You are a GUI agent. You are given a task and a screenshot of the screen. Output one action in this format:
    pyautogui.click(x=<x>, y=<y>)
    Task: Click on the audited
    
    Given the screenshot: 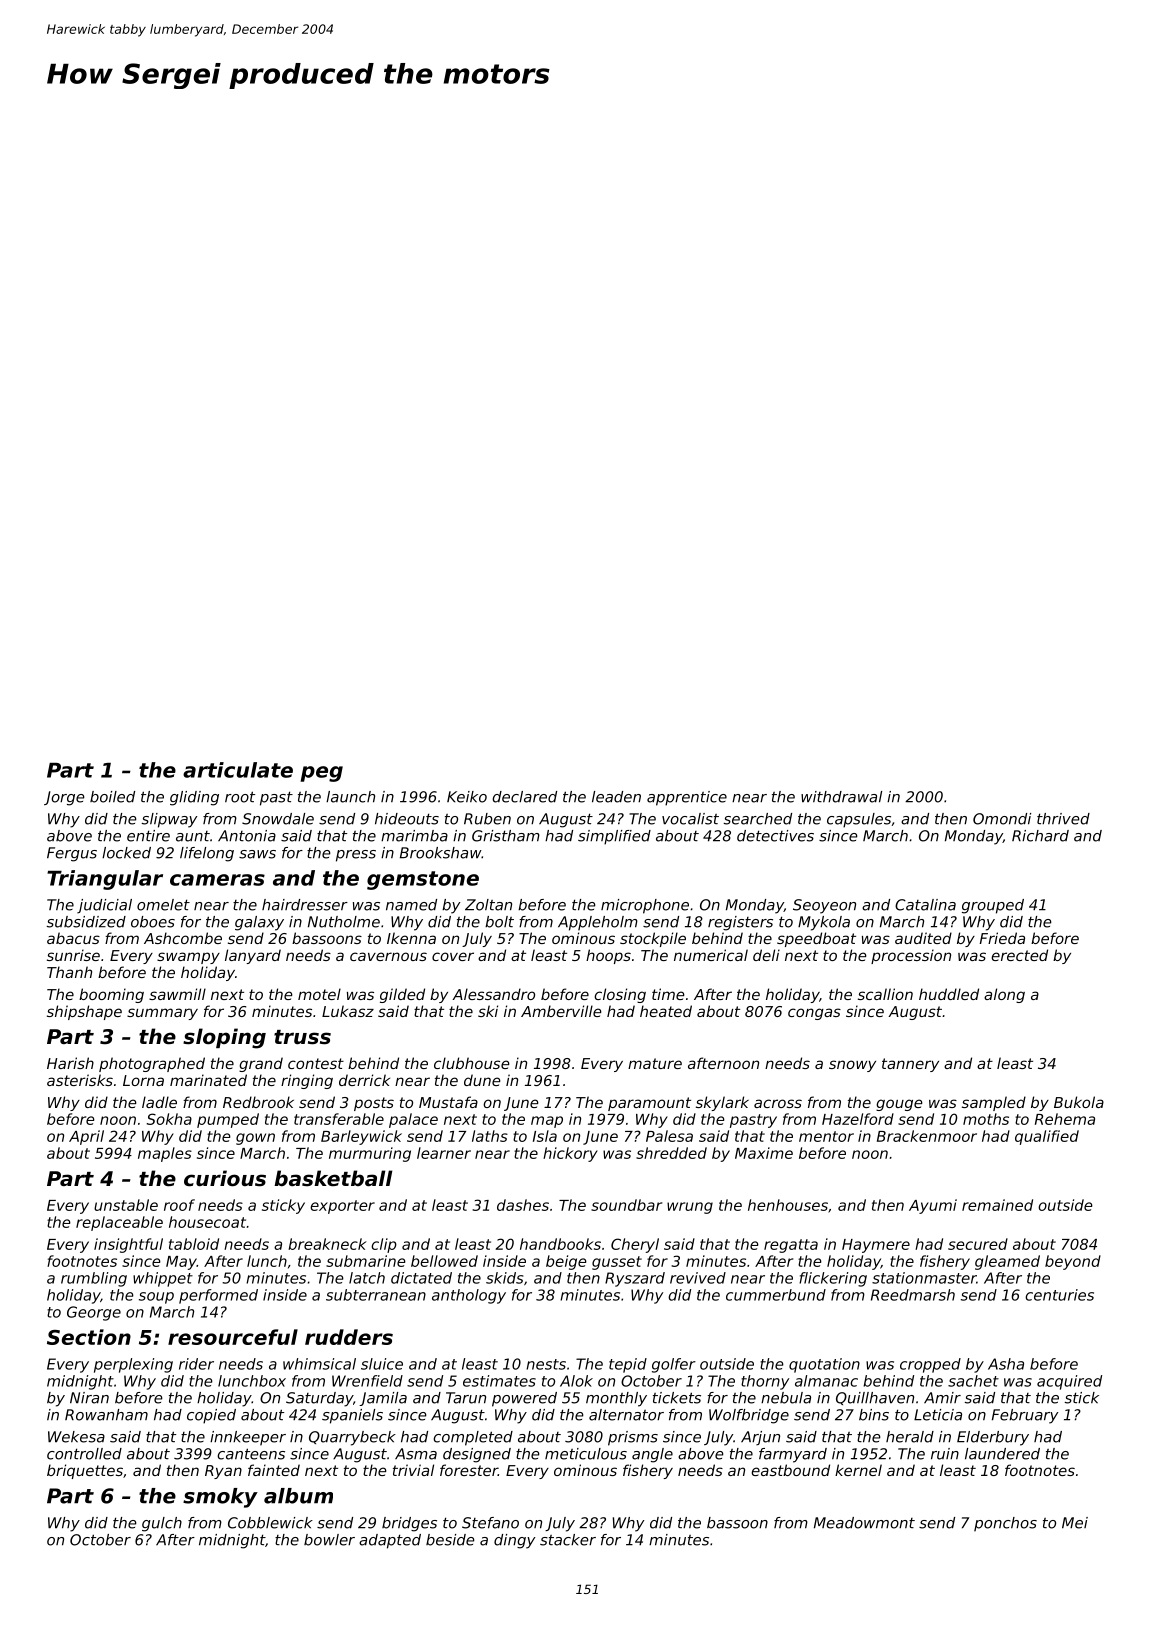 What is the action you would take?
    pyautogui.click(x=923, y=938)
